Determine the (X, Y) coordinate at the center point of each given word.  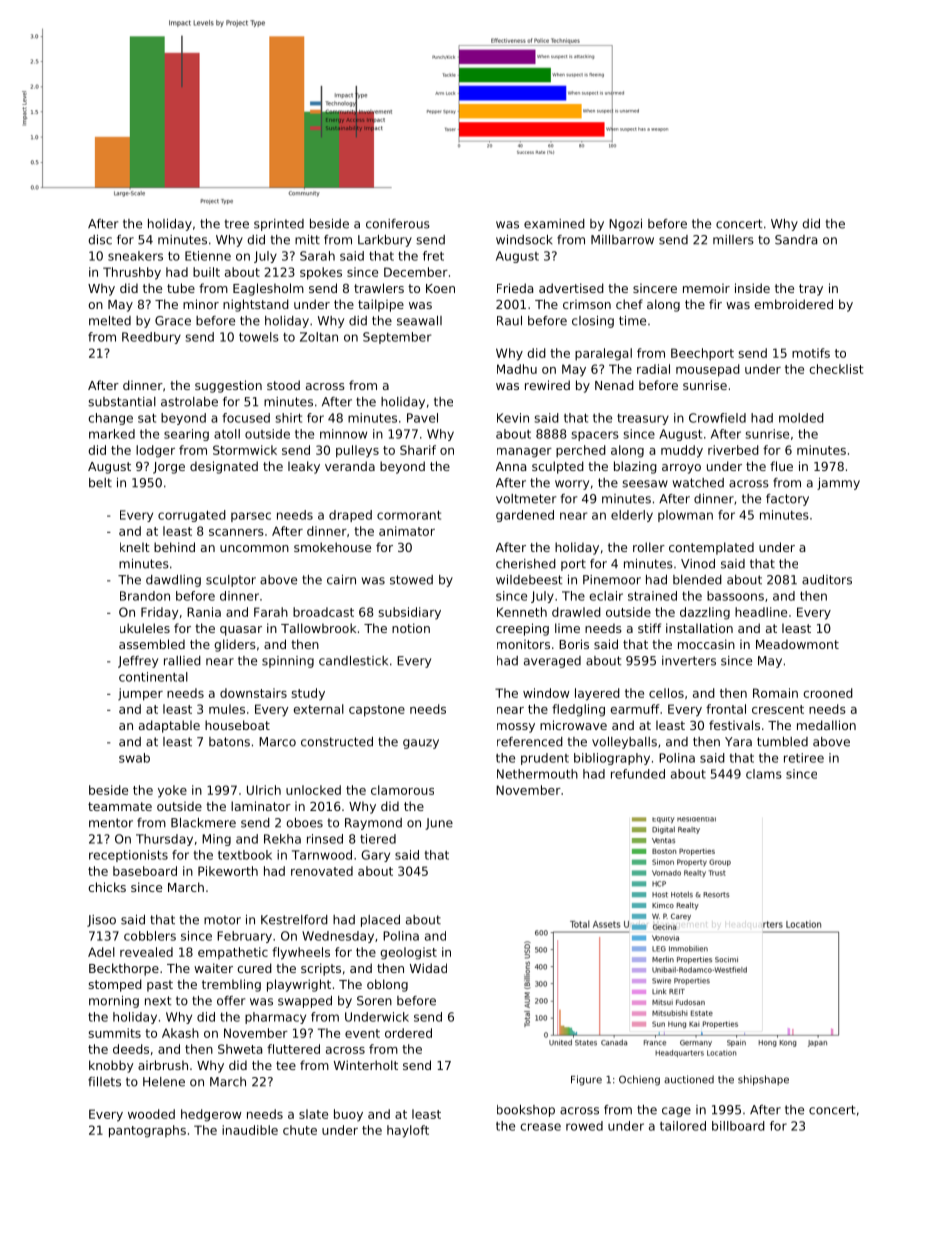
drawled (576, 612)
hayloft (408, 1131)
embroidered (793, 304)
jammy (838, 484)
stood (283, 385)
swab (134, 758)
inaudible (250, 1130)
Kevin (513, 418)
